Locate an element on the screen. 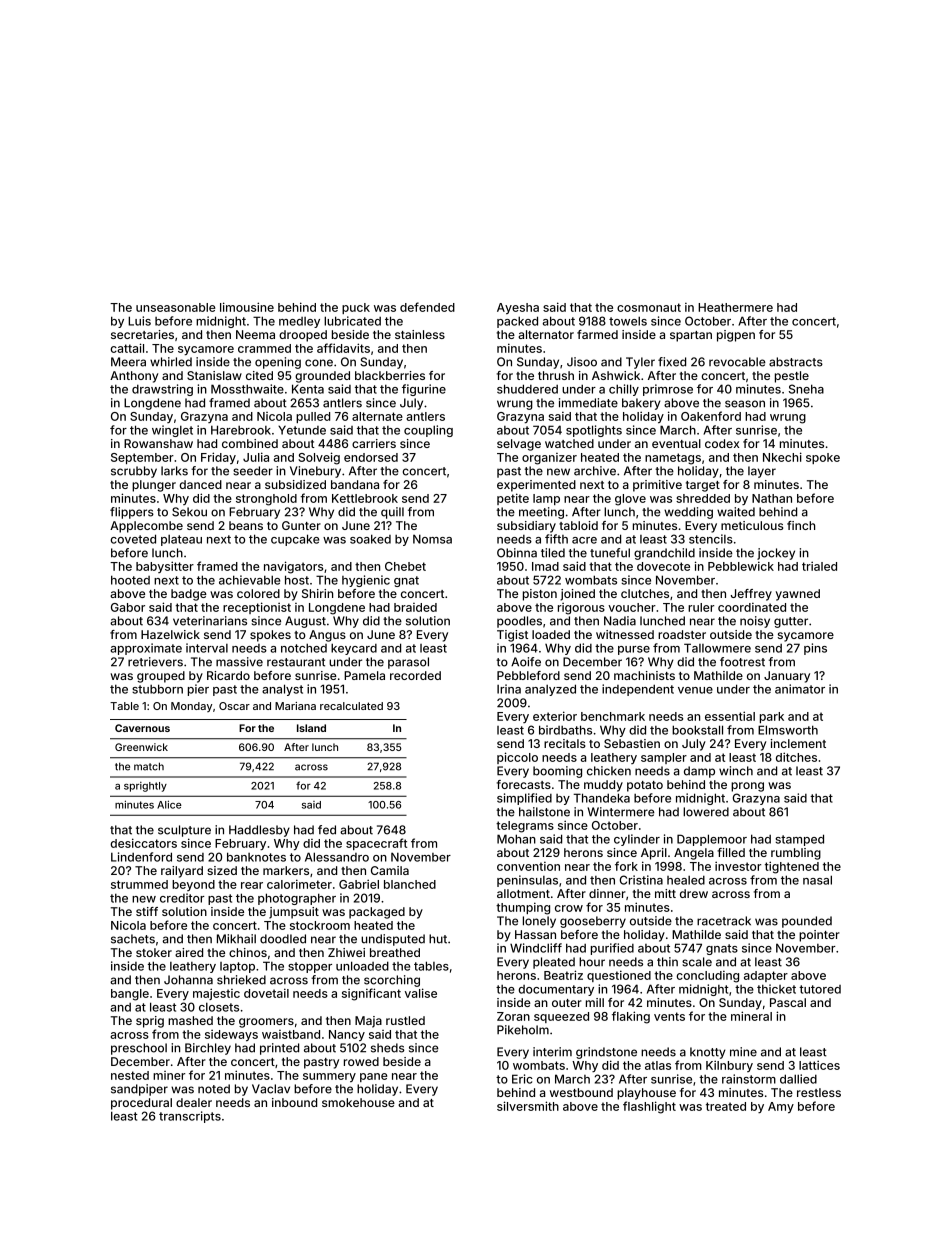  waited is located at coordinates (736, 512).
